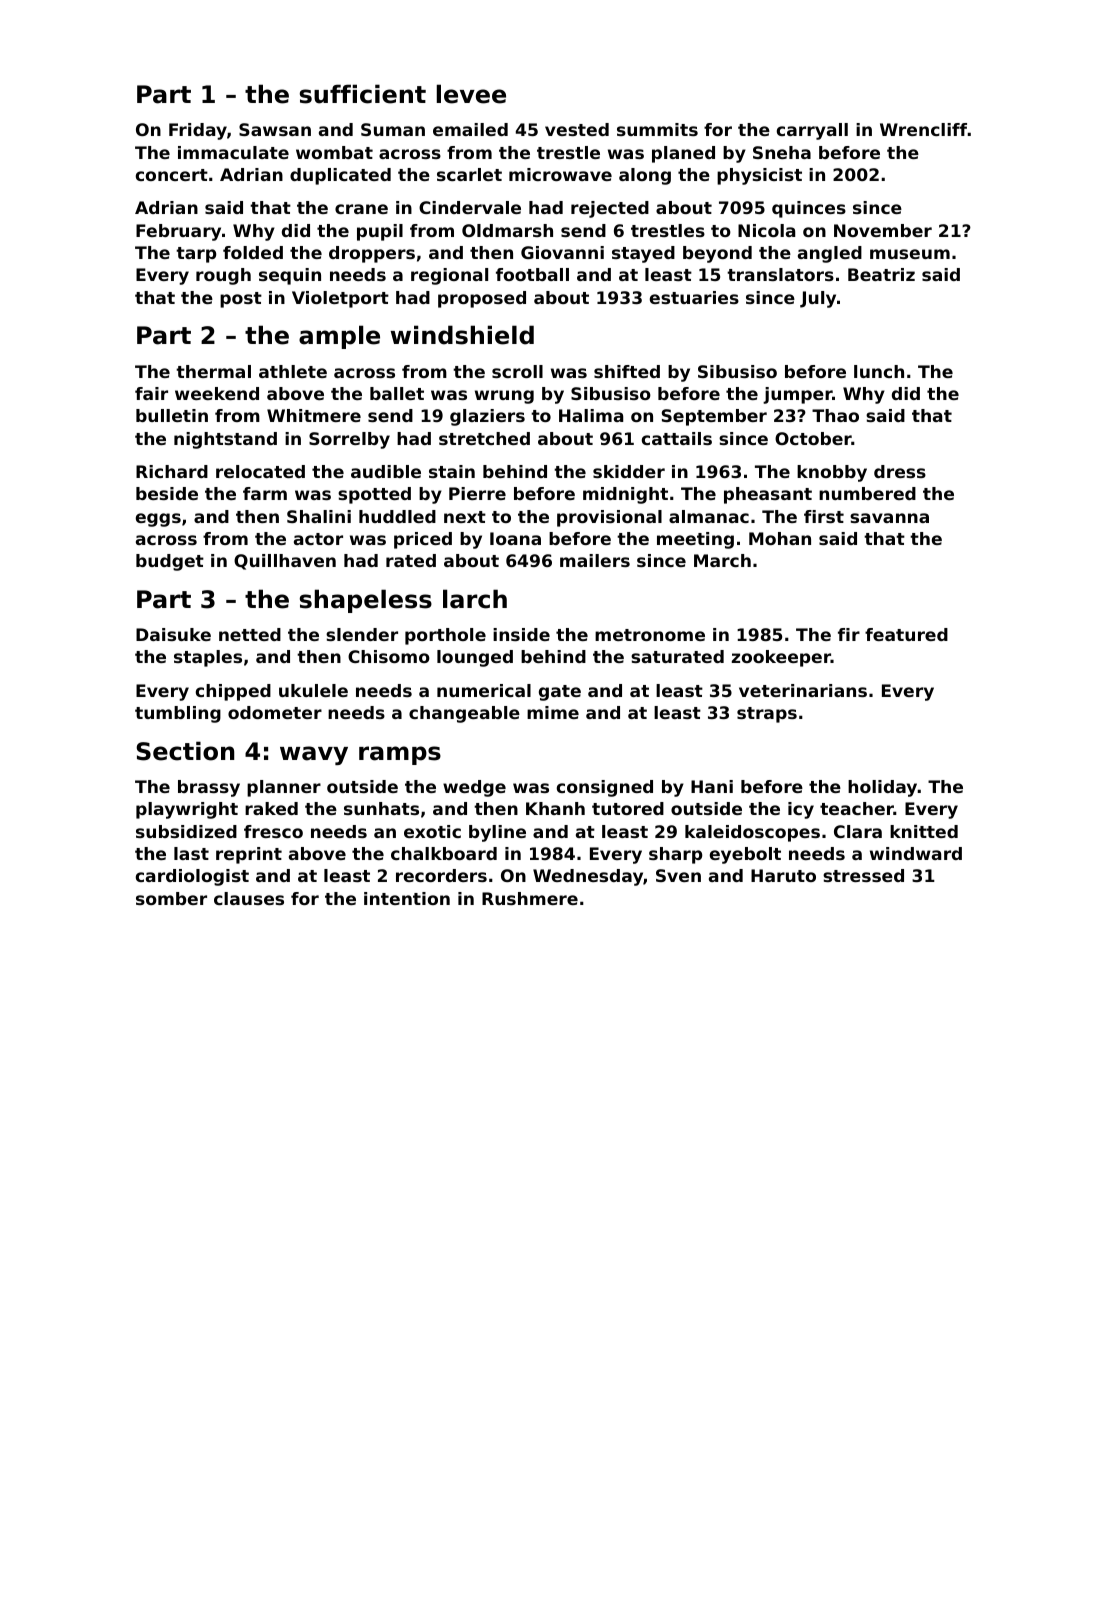 The image size is (1120, 1623). I want to click on proposed, so click(482, 299).
